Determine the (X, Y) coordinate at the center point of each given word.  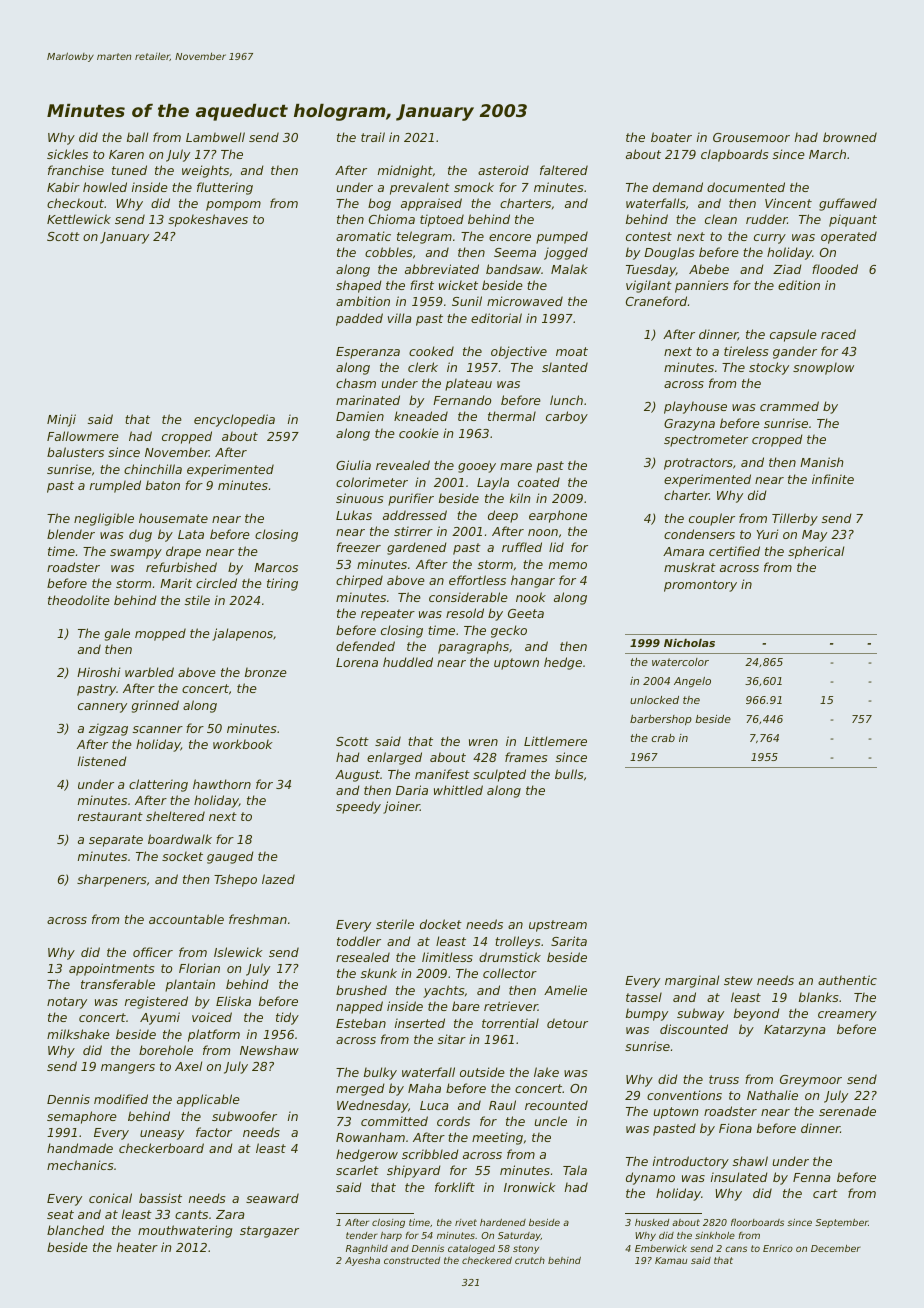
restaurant (110, 816)
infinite (833, 479)
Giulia (353, 465)
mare (516, 466)
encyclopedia (234, 420)
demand (678, 187)
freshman (258, 919)
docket (441, 924)
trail (373, 137)
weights (205, 171)
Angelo (692, 682)
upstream (558, 926)
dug (140, 535)
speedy (358, 807)
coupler (712, 519)
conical (110, 1198)
